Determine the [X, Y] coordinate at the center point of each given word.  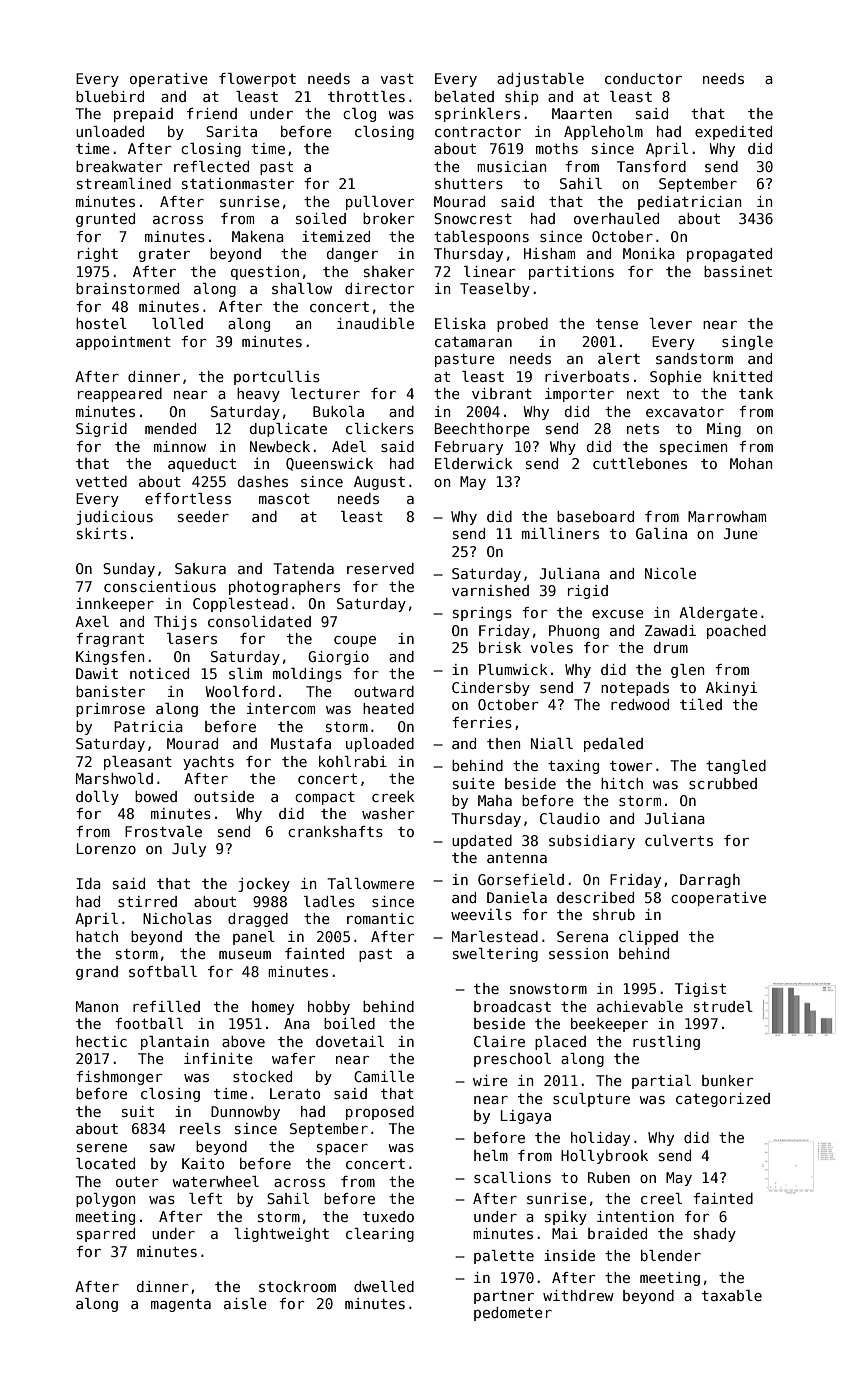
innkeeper [115, 605]
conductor [643, 78]
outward [384, 691]
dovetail [350, 1041]
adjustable [540, 80]
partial [661, 1082]
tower [631, 766]
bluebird [110, 96]
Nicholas [177, 918]
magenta [181, 1305]
